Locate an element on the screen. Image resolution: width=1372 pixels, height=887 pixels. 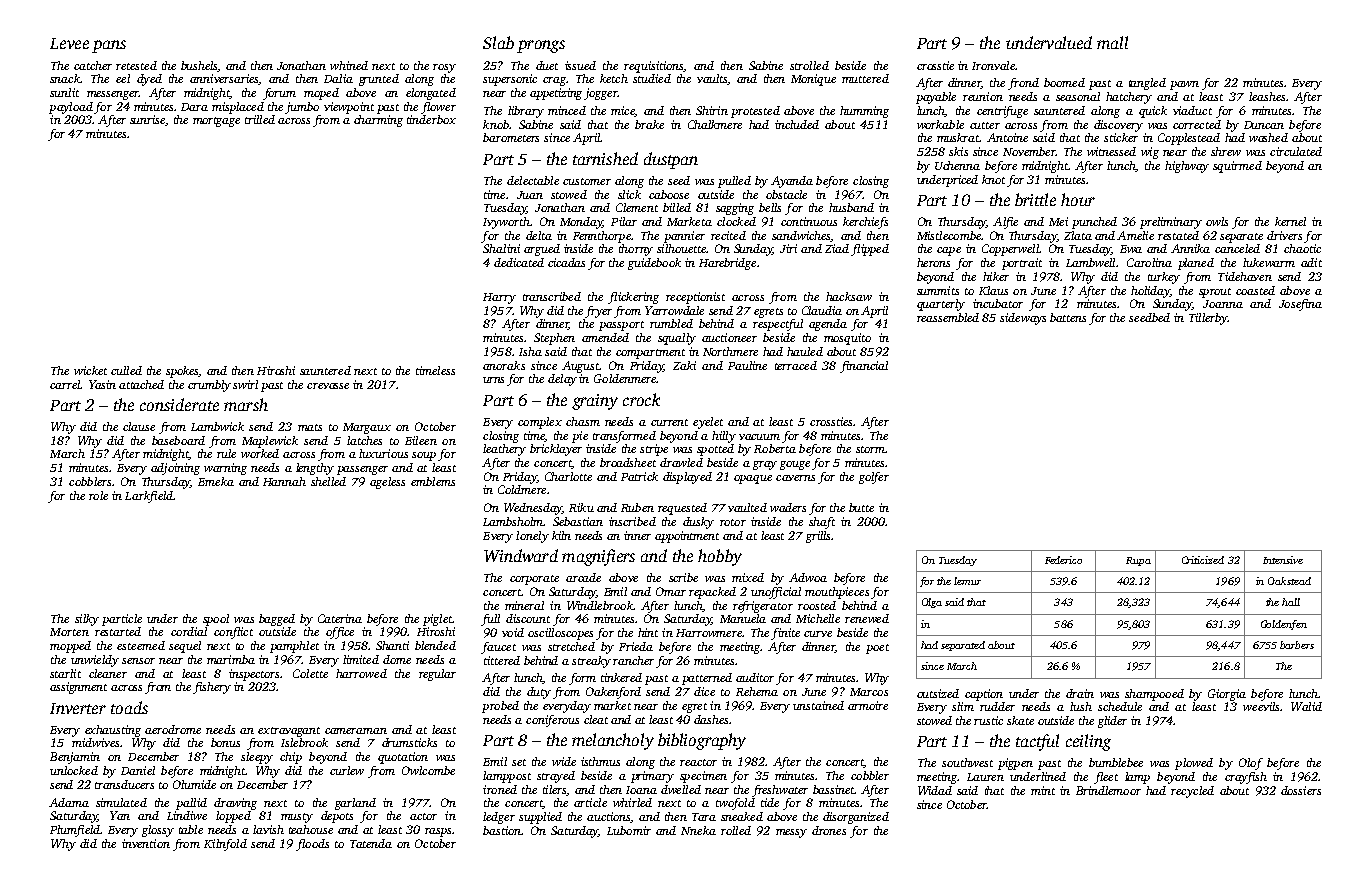
Harry is located at coordinates (499, 298).
